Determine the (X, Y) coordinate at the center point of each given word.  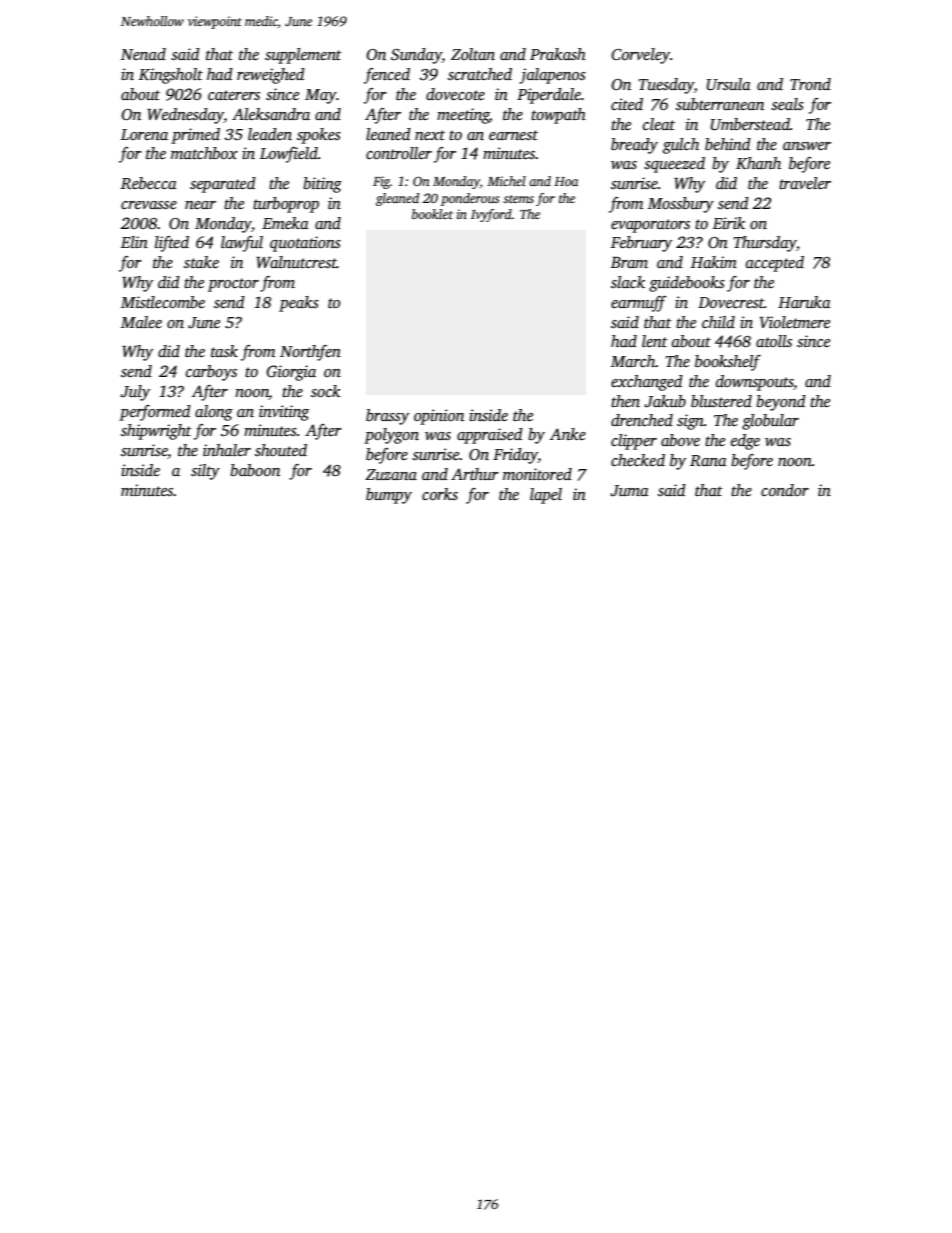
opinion (439, 417)
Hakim (714, 262)
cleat (659, 124)
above (680, 440)
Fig (381, 182)
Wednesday (185, 116)
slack (628, 282)
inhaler (227, 450)
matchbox (204, 153)
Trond (810, 84)
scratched (480, 74)
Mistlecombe (163, 302)
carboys (211, 373)
